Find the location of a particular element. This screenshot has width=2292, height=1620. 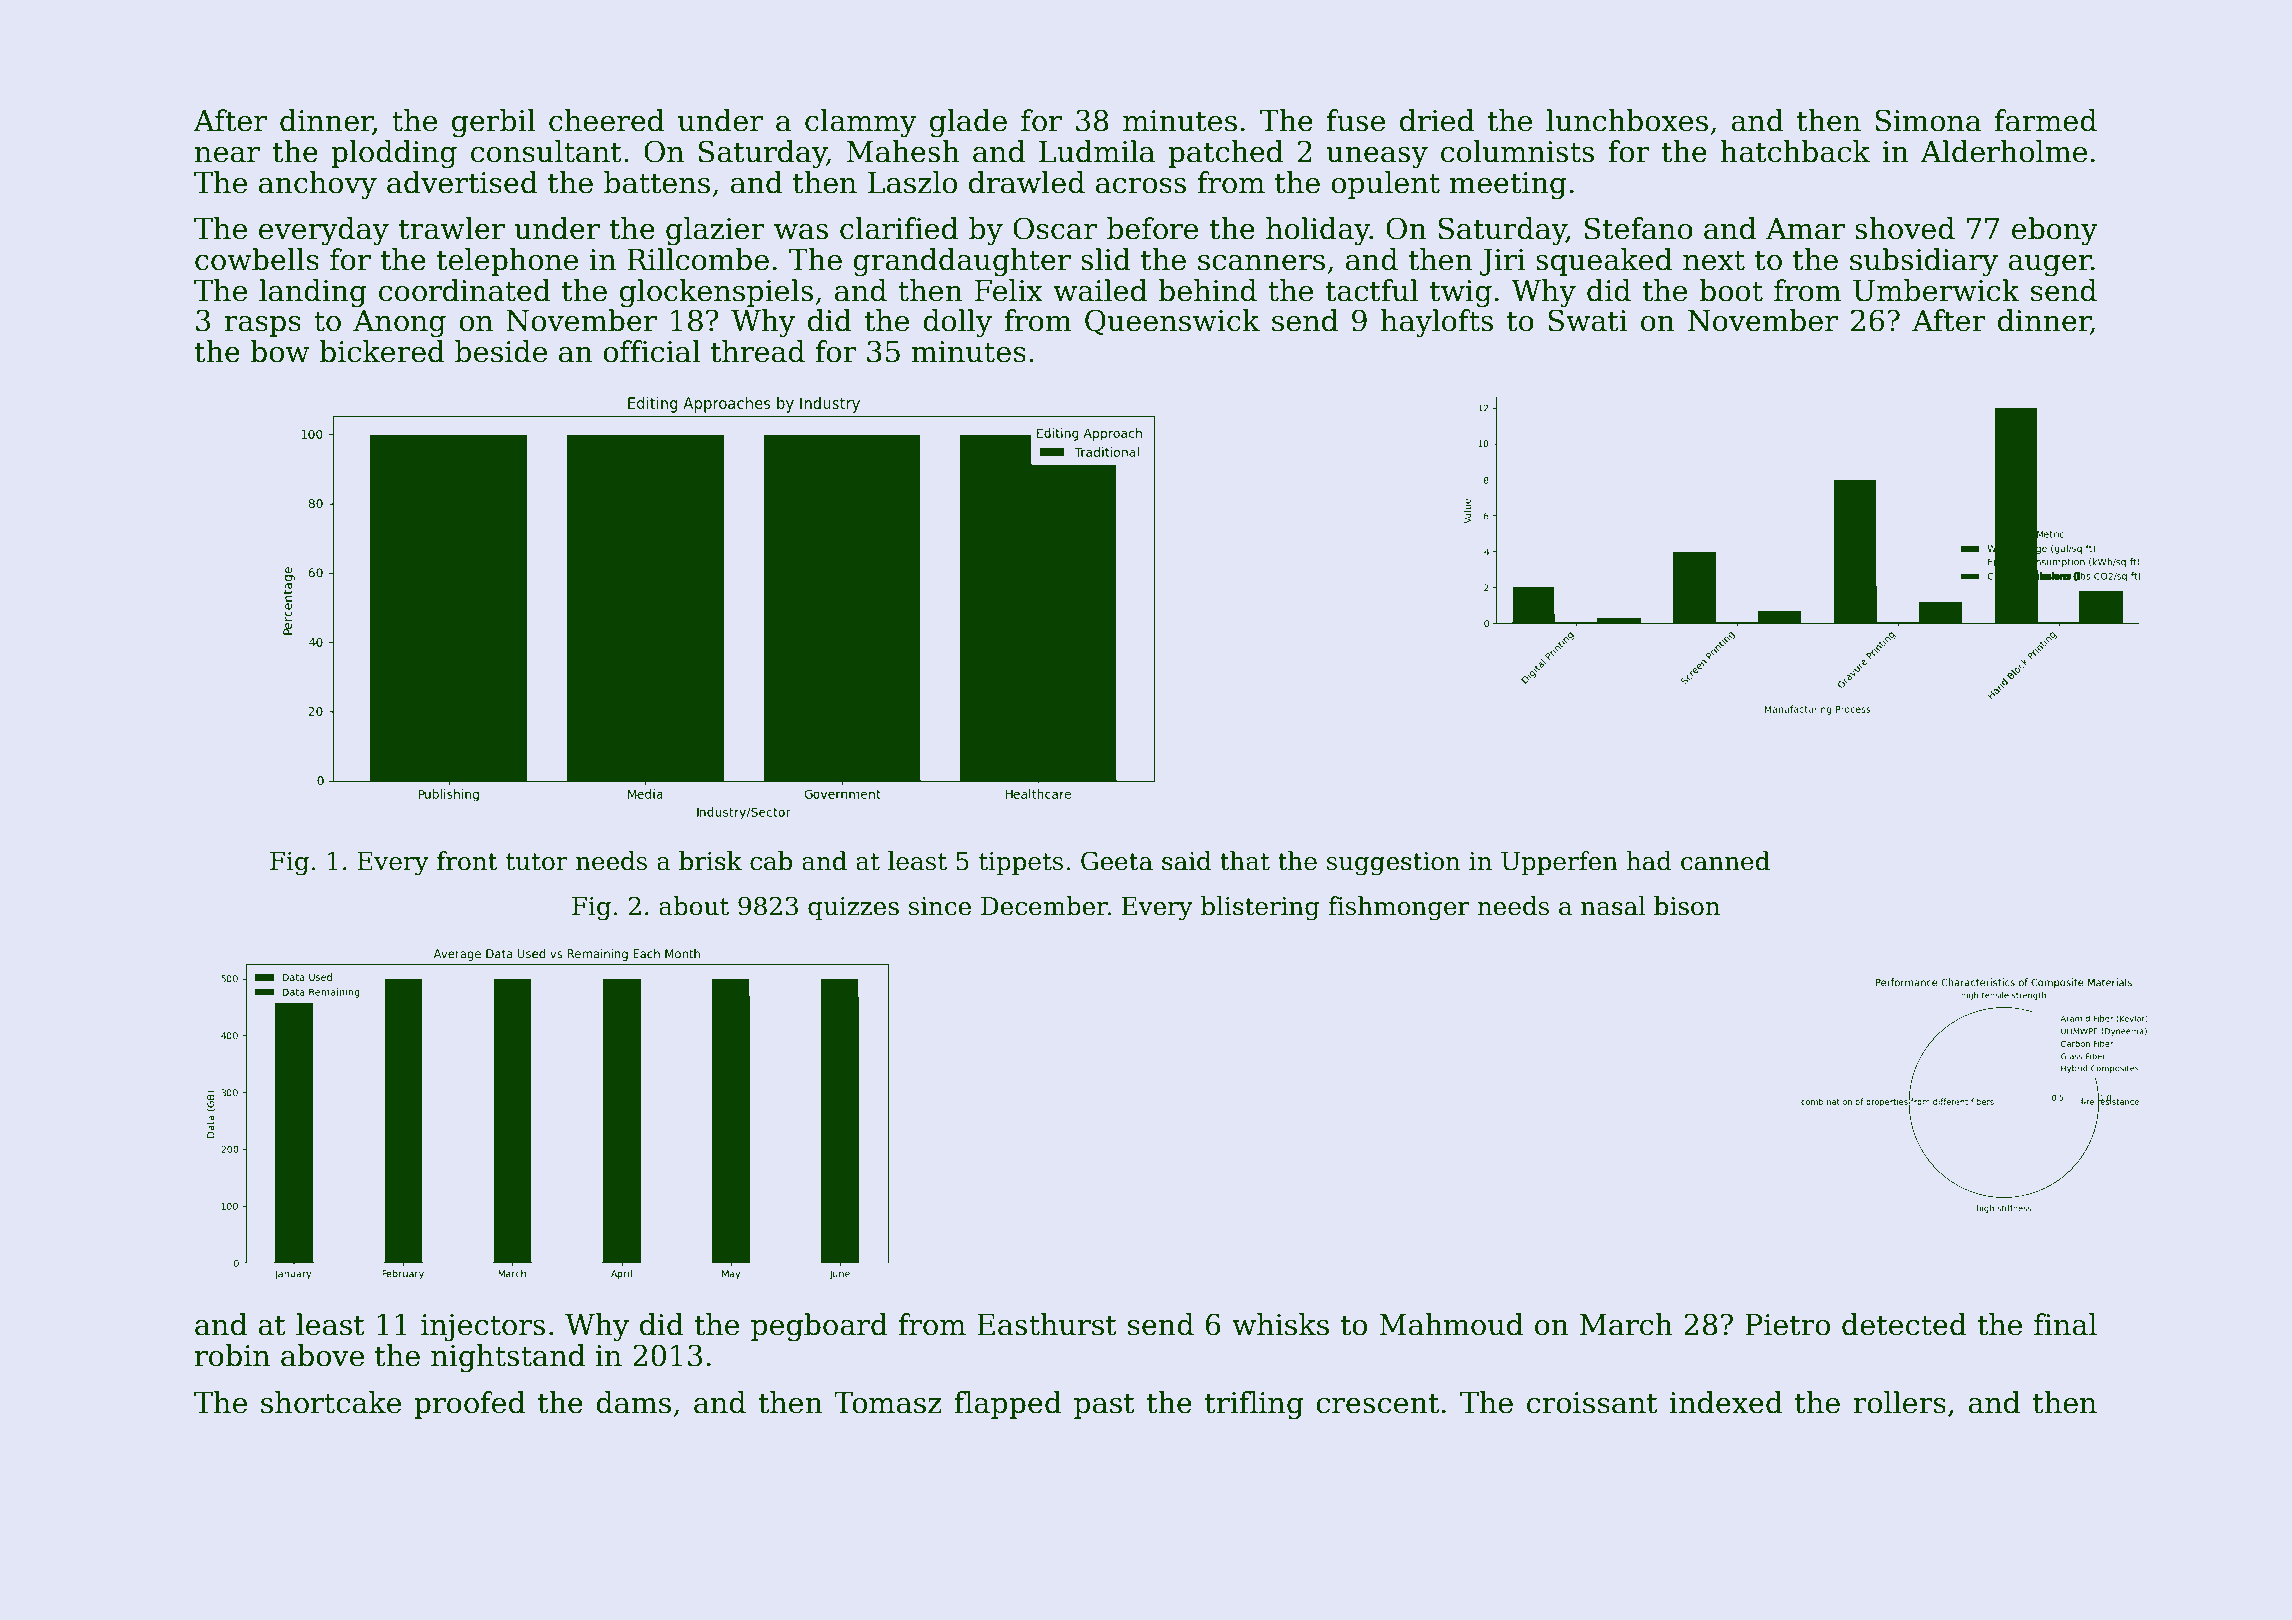

official is located at coordinates (652, 351).
